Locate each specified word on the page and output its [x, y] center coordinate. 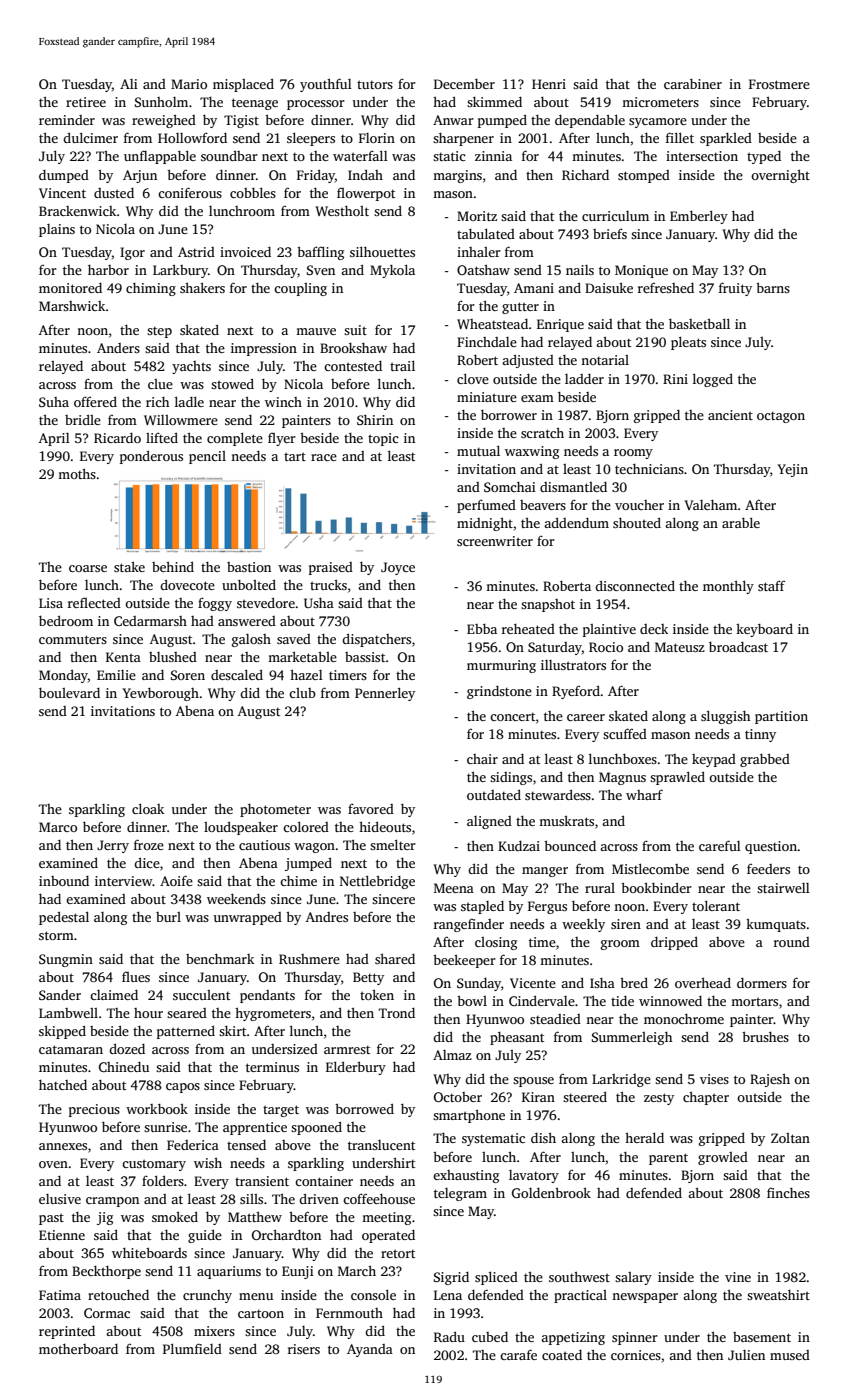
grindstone [499, 692]
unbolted [249, 584]
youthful [326, 85]
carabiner [693, 84]
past [51, 1219]
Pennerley [385, 694]
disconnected [635, 585]
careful [720, 845]
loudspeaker [241, 828]
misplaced [243, 85]
